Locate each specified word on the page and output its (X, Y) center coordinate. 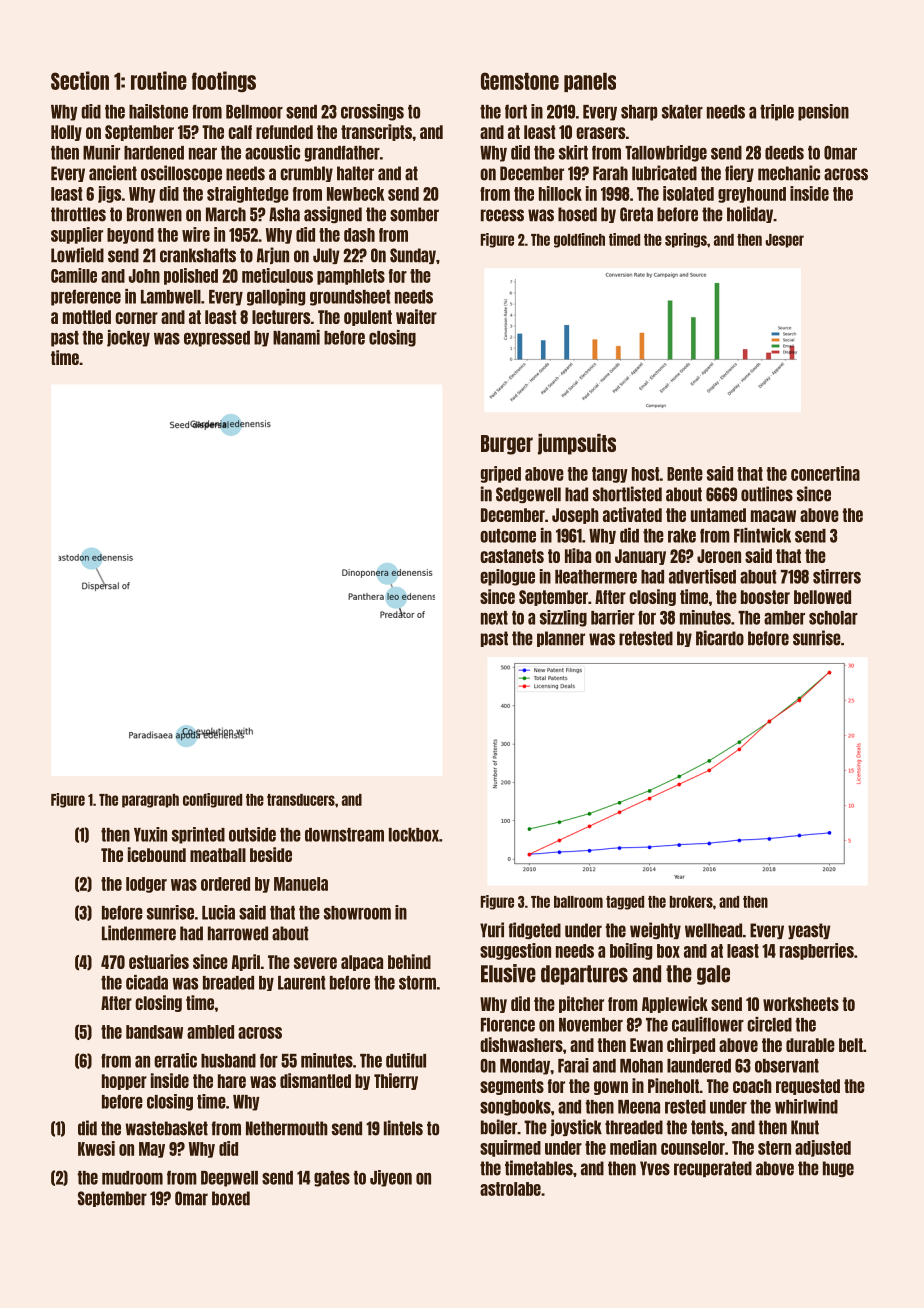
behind (409, 961)
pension (823, 112)
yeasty (809, 931)
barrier (613, 617)
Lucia (218, 912)
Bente (685, 474)
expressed (217, 339)
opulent (368, 318)
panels (590, 82)
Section (80, 80)
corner (136, 318)
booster (765, 597)
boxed (231, 1198)
